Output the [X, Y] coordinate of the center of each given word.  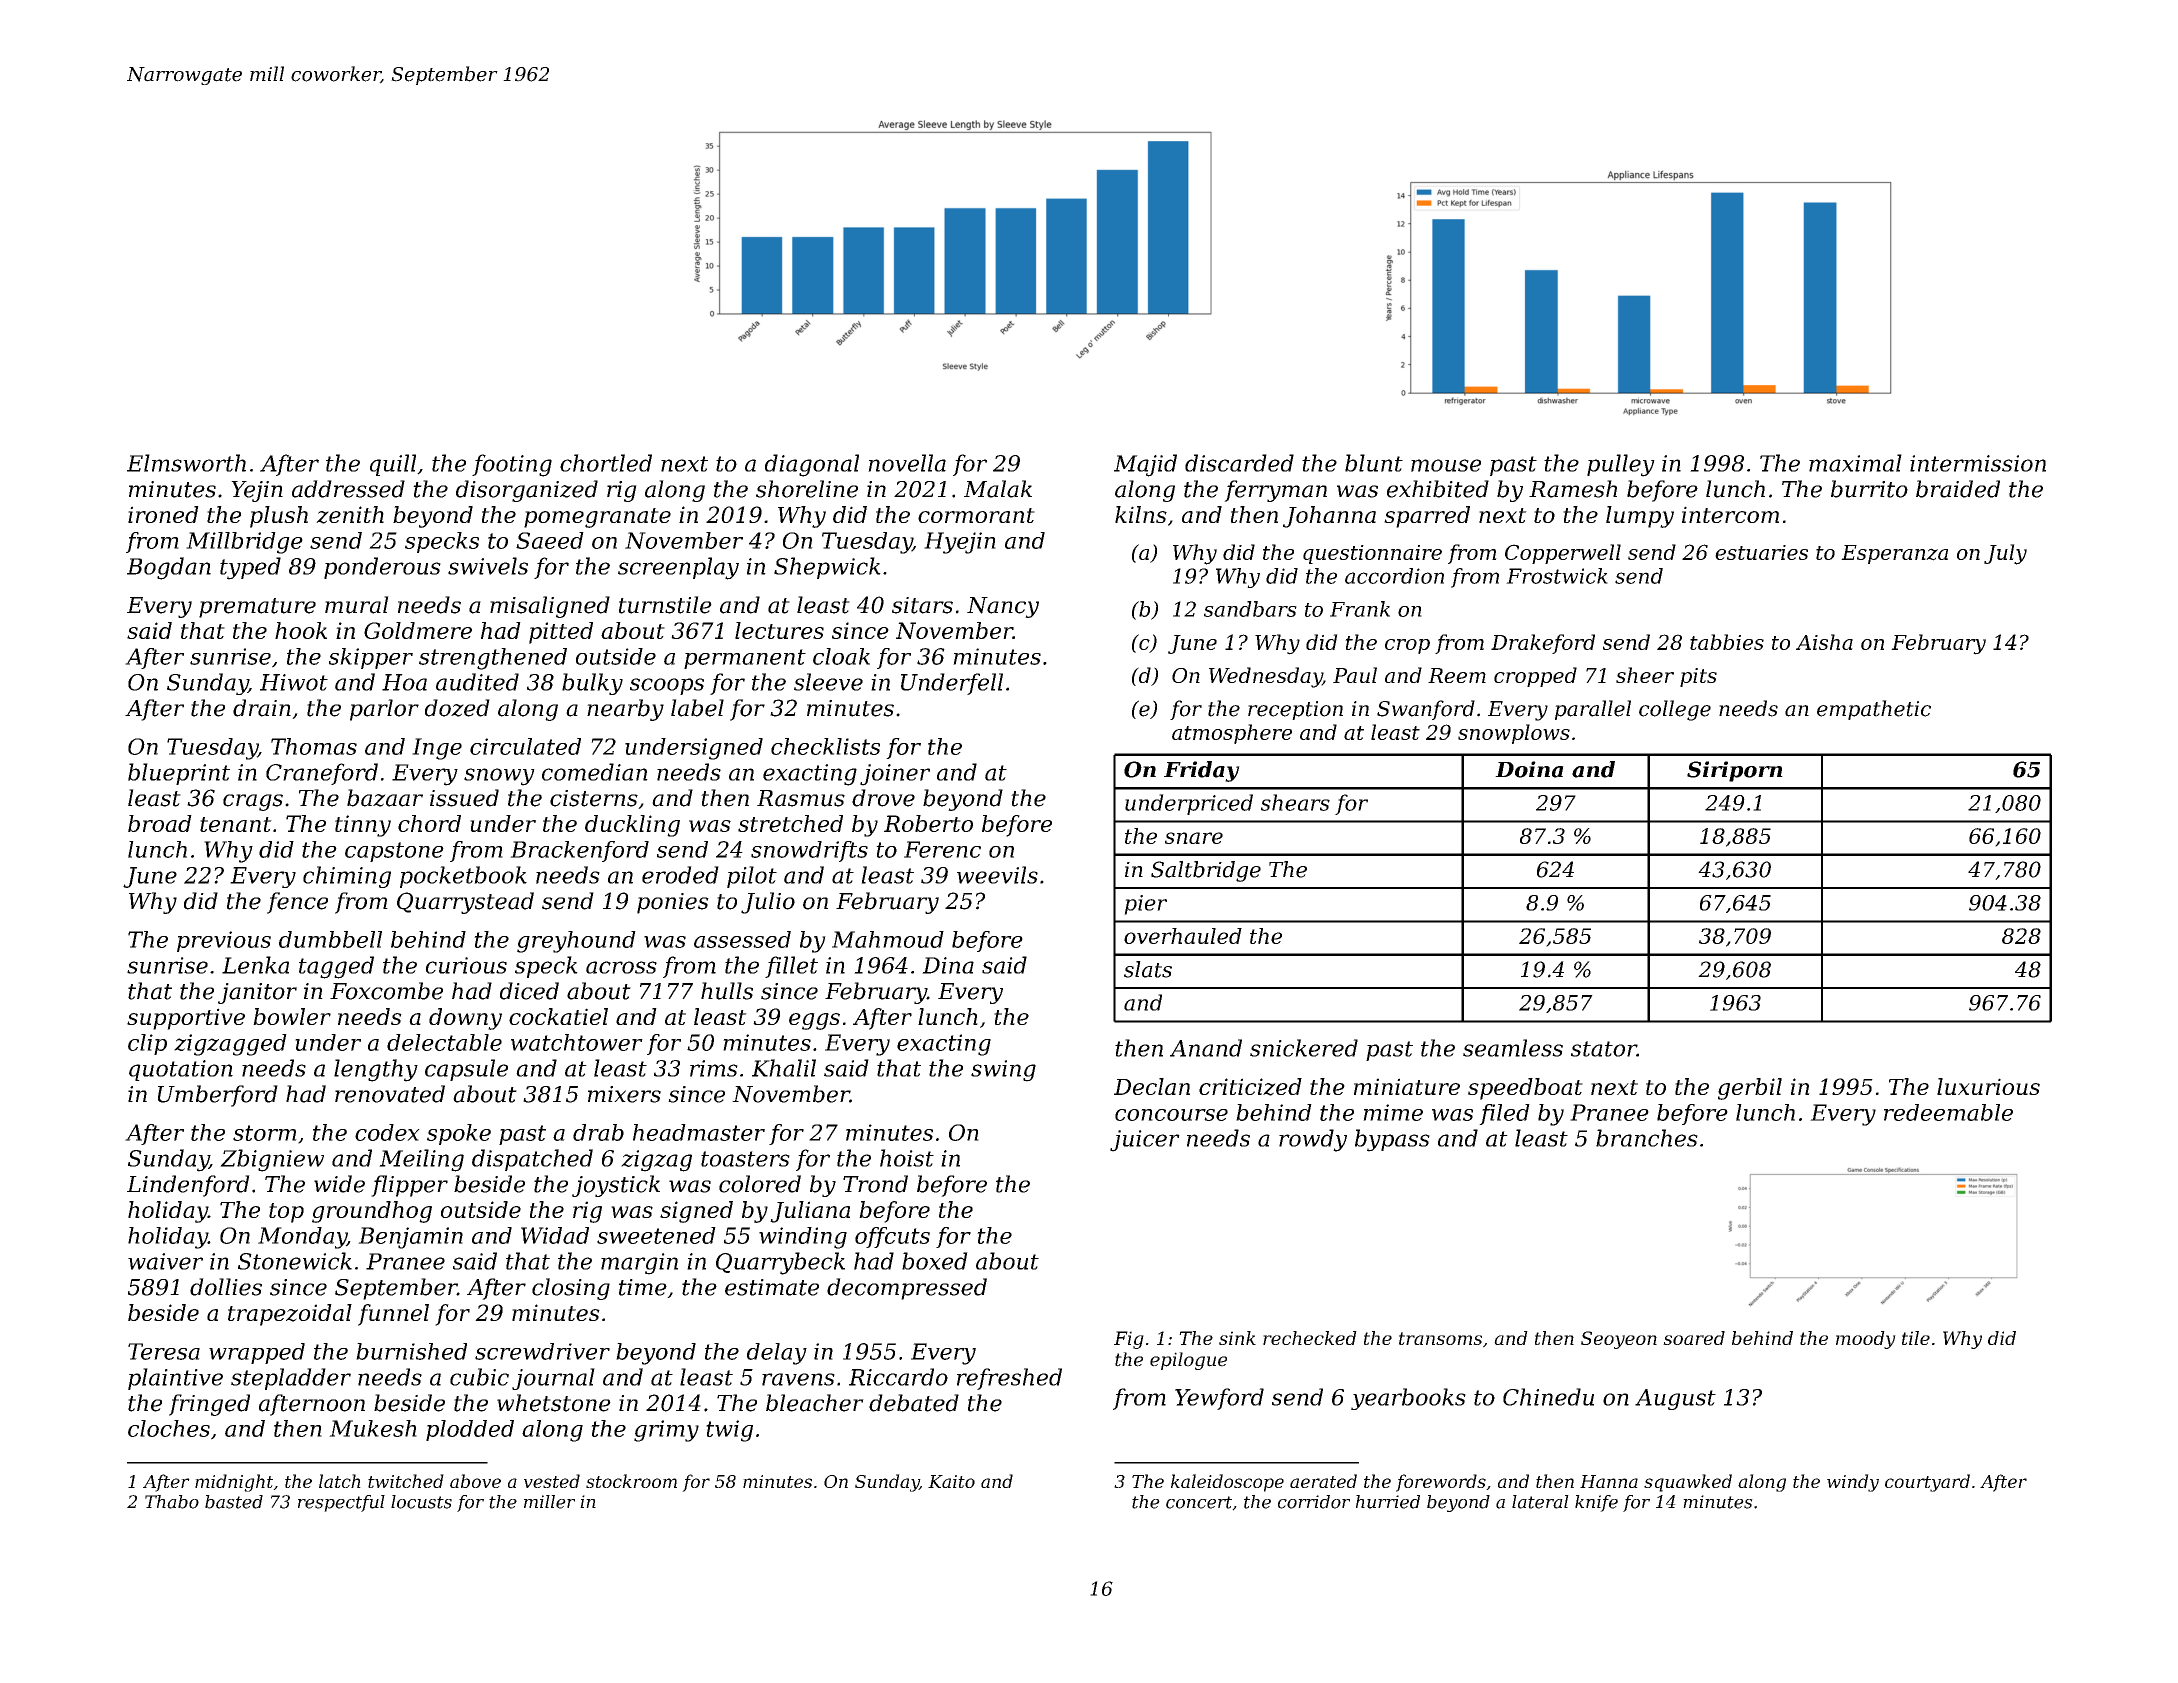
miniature [1407, 1086]
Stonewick [295, 1261]
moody [1866, 1340]
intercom [1730, 514]
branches [1647, 1138]
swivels [488, 566]
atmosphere [1232, 734]
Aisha [1824, 642]
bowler [292, 1016]
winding [803, 1238]
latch [340, 1481]
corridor [1314, 1502]
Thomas [314, 746]
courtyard [1927, 1483]
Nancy [1003, 607]
